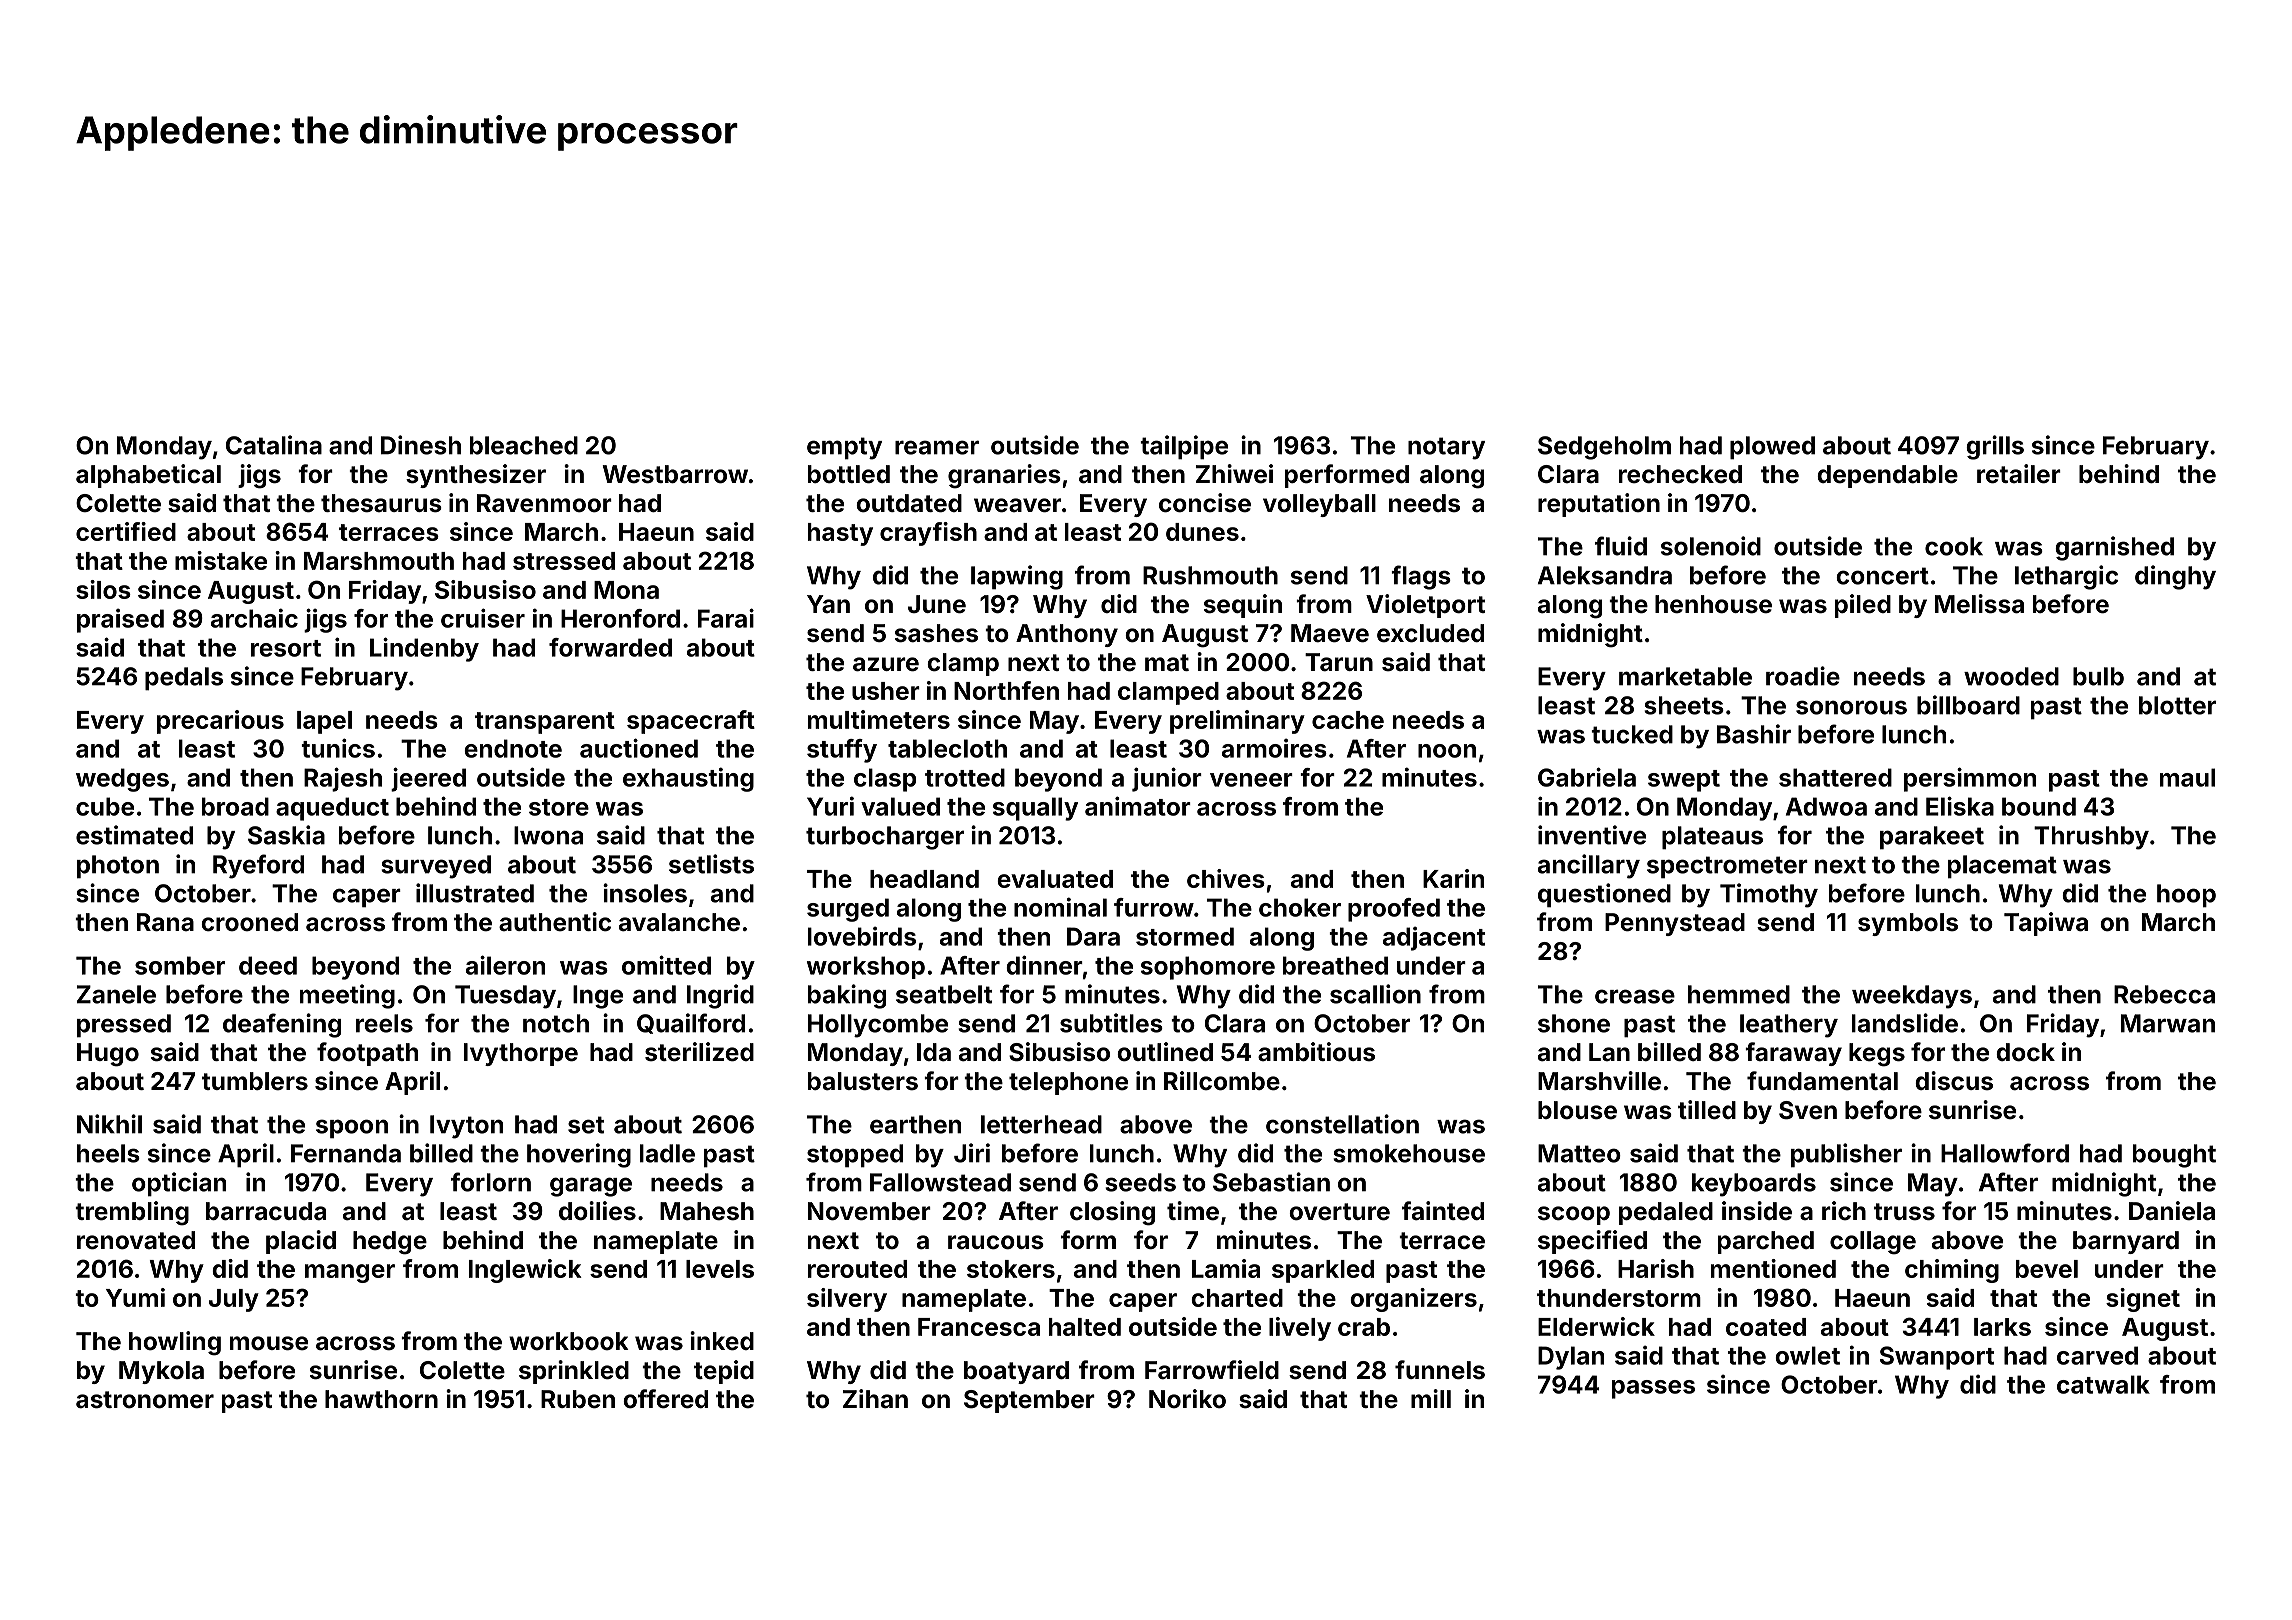  What do you see at coordinates (513, 748) in the screenshot?
I see `endnote` at bounding box center [513, 748].
